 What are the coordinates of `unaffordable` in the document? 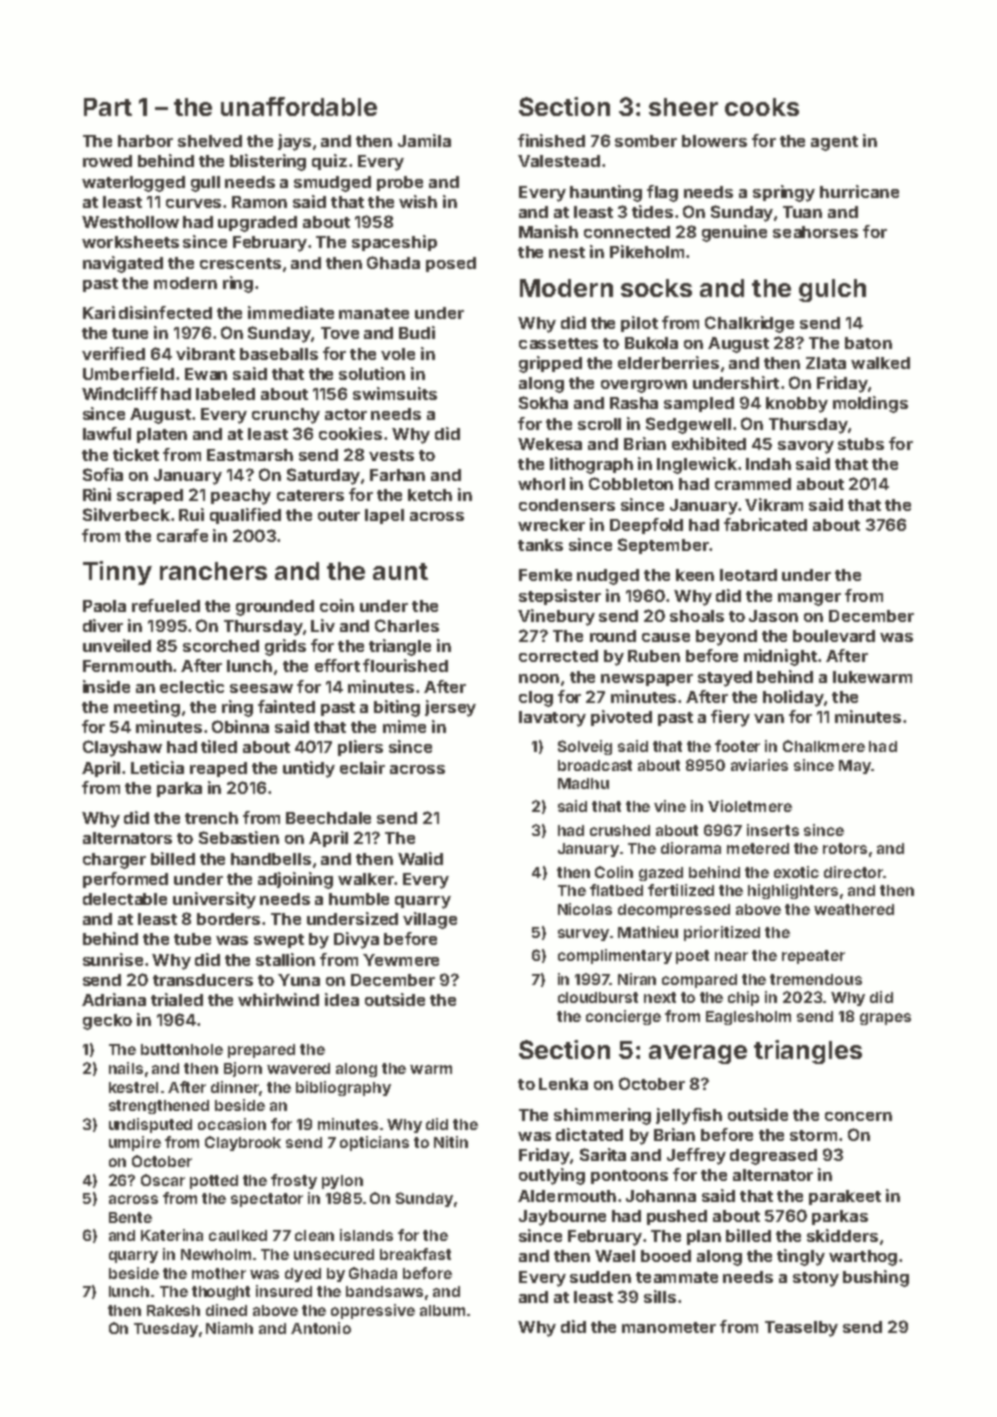 It's located at (299, 106).
